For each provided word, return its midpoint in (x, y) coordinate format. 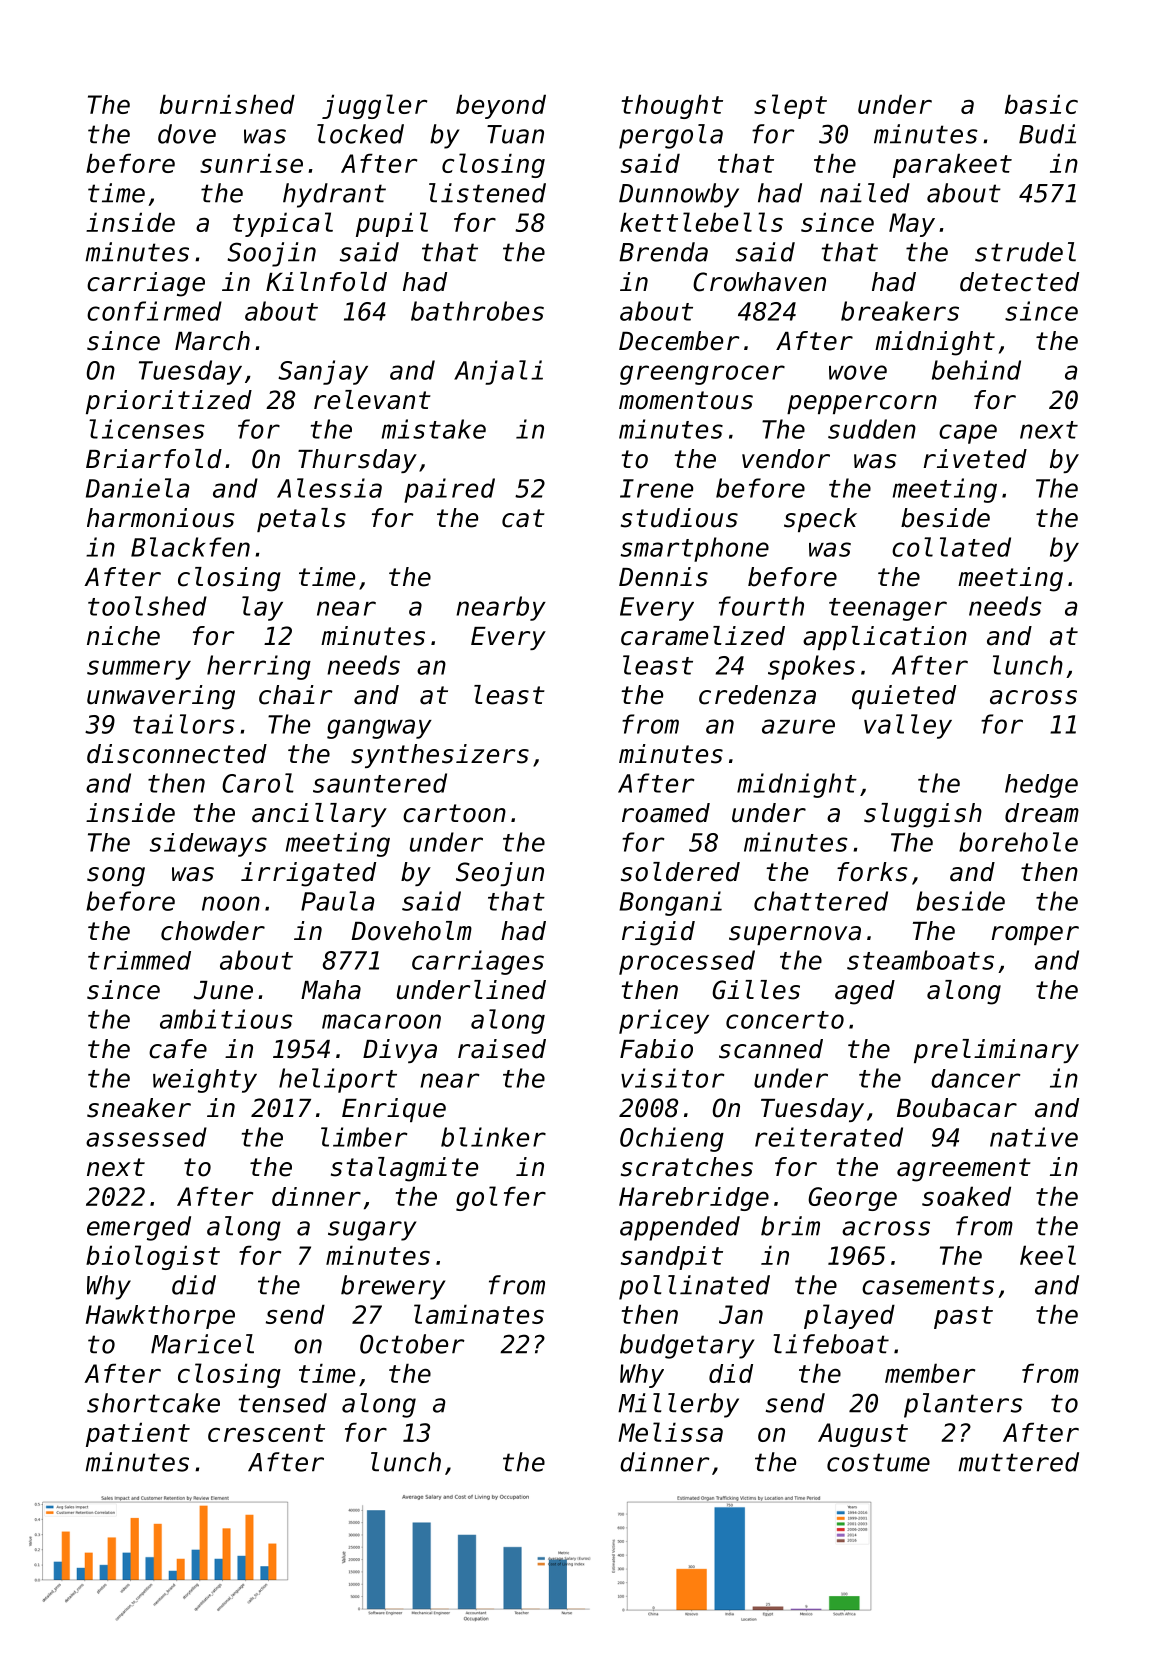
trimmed (139, 960)
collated (951, 547)
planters (963, 1405)
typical (283, 224)
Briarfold (154, 459)
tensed (283, 1403)
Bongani (670, 903)
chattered (821, 901)
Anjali (498, 372)
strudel (1025, 252)
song (116, 877)
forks (872, 872)
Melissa (670, 1432)
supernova (795, 935)
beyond (501, 106)
